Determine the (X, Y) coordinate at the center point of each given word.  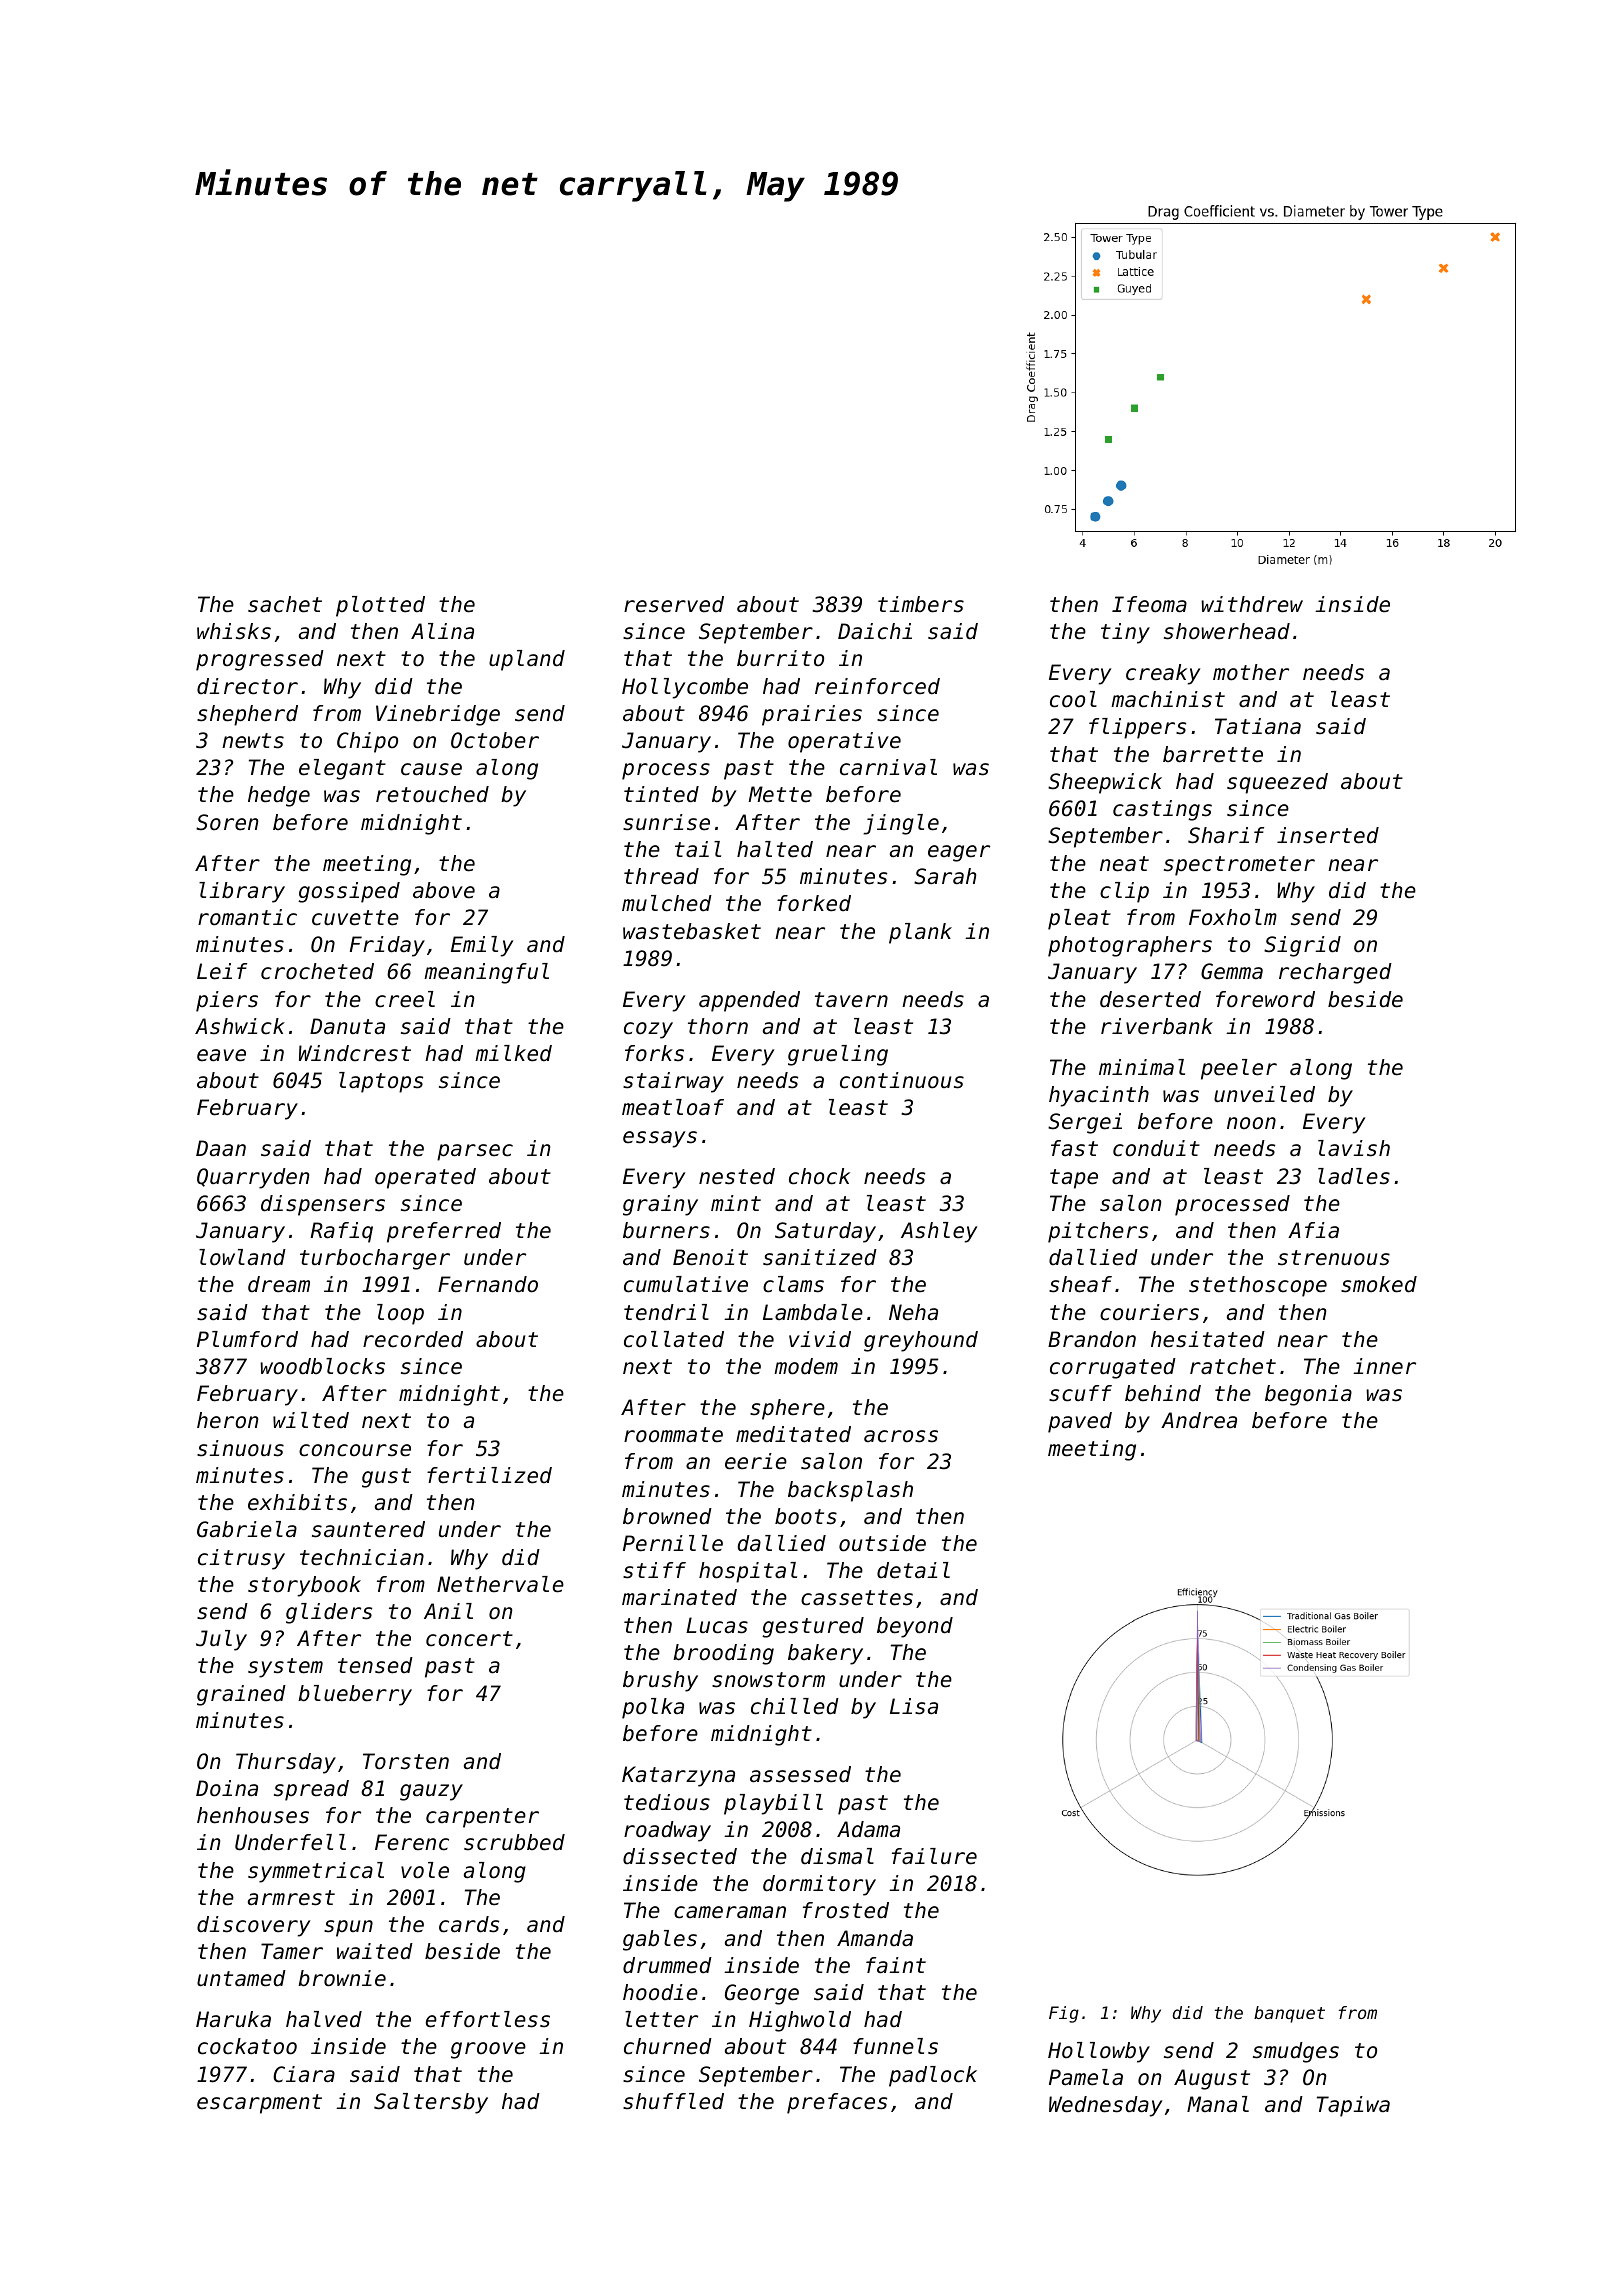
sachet (285, 604)
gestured (813, 1627)
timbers (921, 604)
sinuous (240, 1448)
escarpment (259, 2104)
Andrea (1199, 1420)
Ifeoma (1149, 604)
